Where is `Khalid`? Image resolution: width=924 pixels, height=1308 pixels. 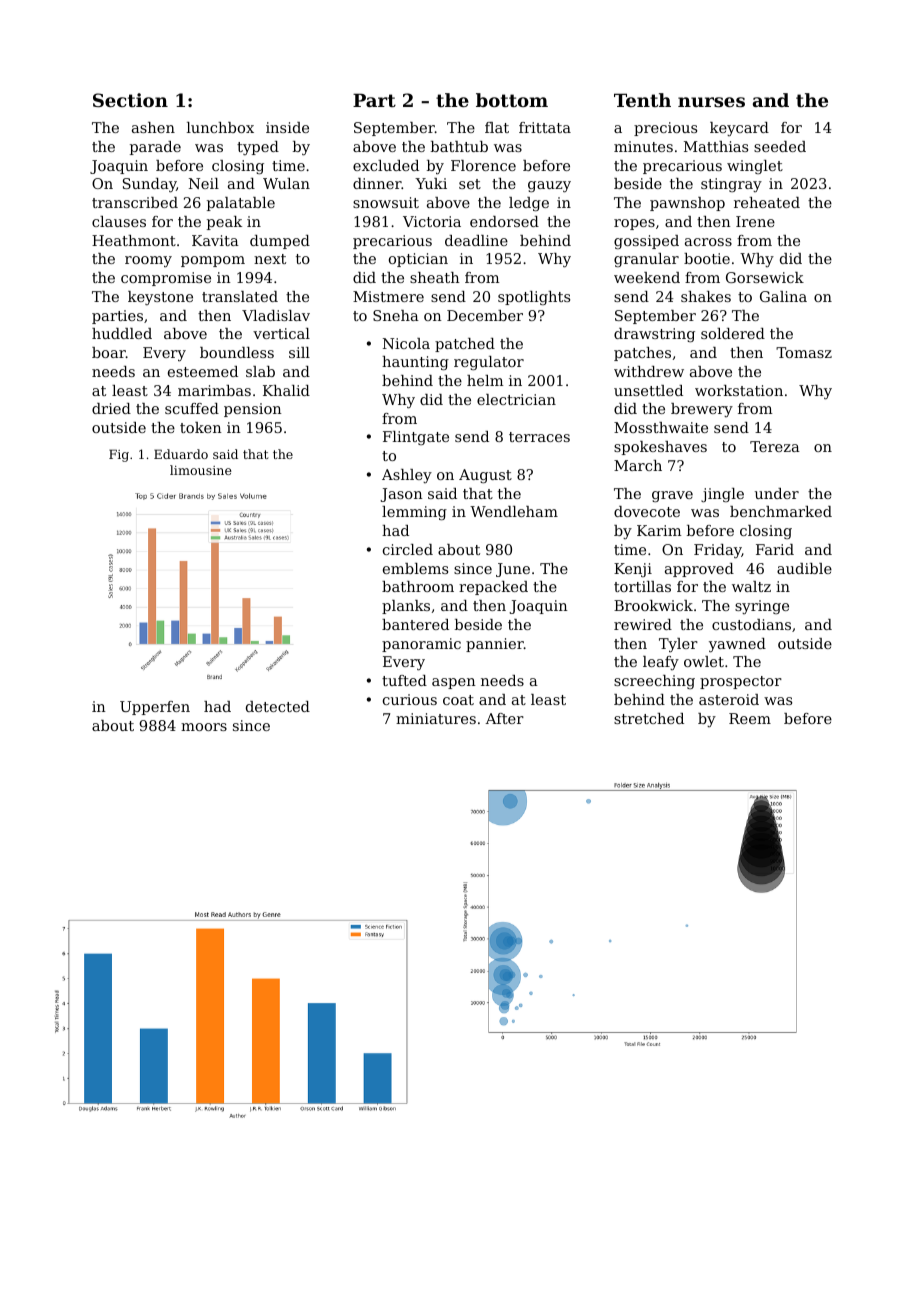 Khalid is located at coordinates (286, 390).
